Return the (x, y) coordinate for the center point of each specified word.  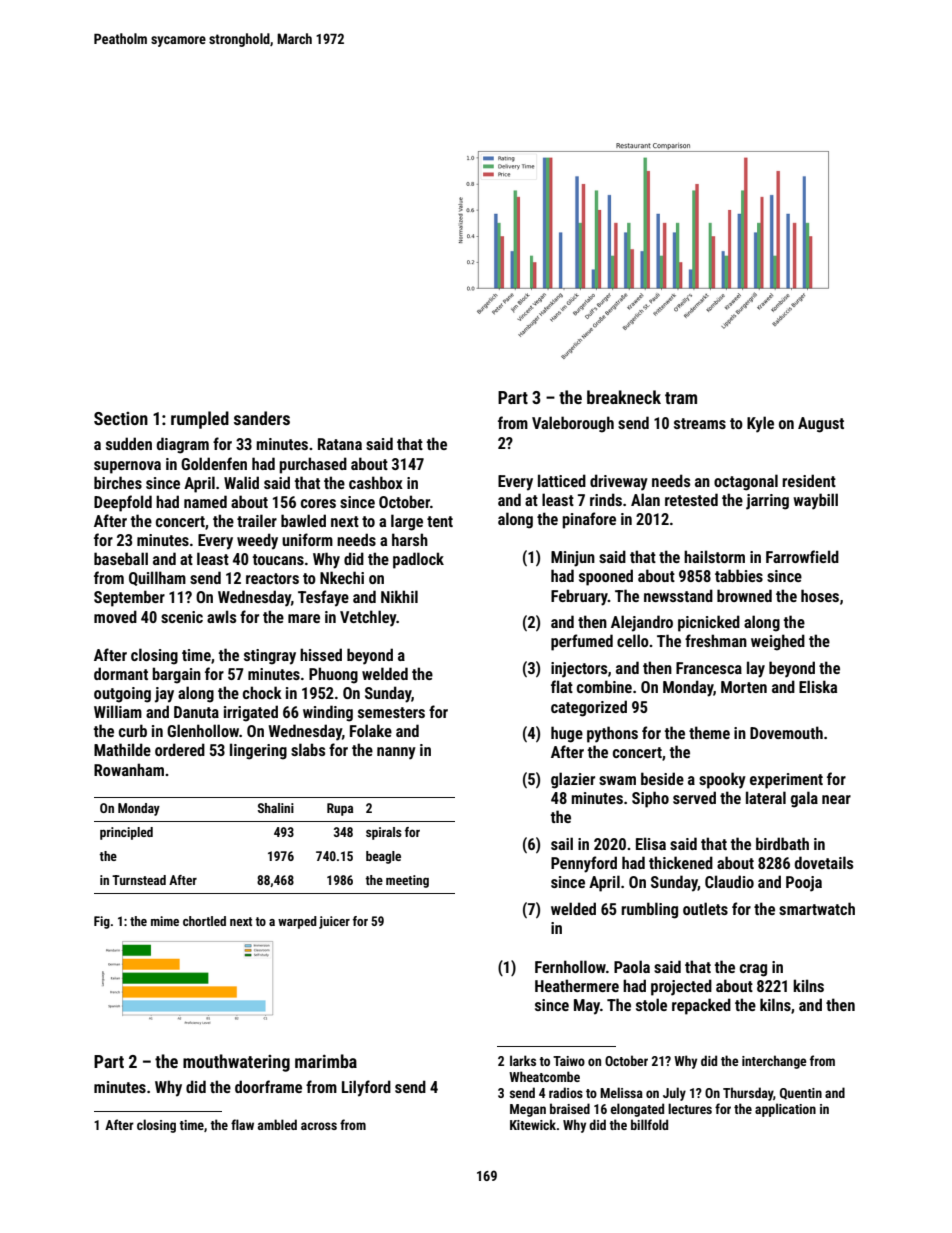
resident (809, 480)
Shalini (276, 808)
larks (523, 1060)
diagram (183, 445)
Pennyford (584, 864)
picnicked (709, 623)
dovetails (824, 862)
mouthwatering (236, 1063)
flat (562, 686)
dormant (121, 673)
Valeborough (573, 424)
